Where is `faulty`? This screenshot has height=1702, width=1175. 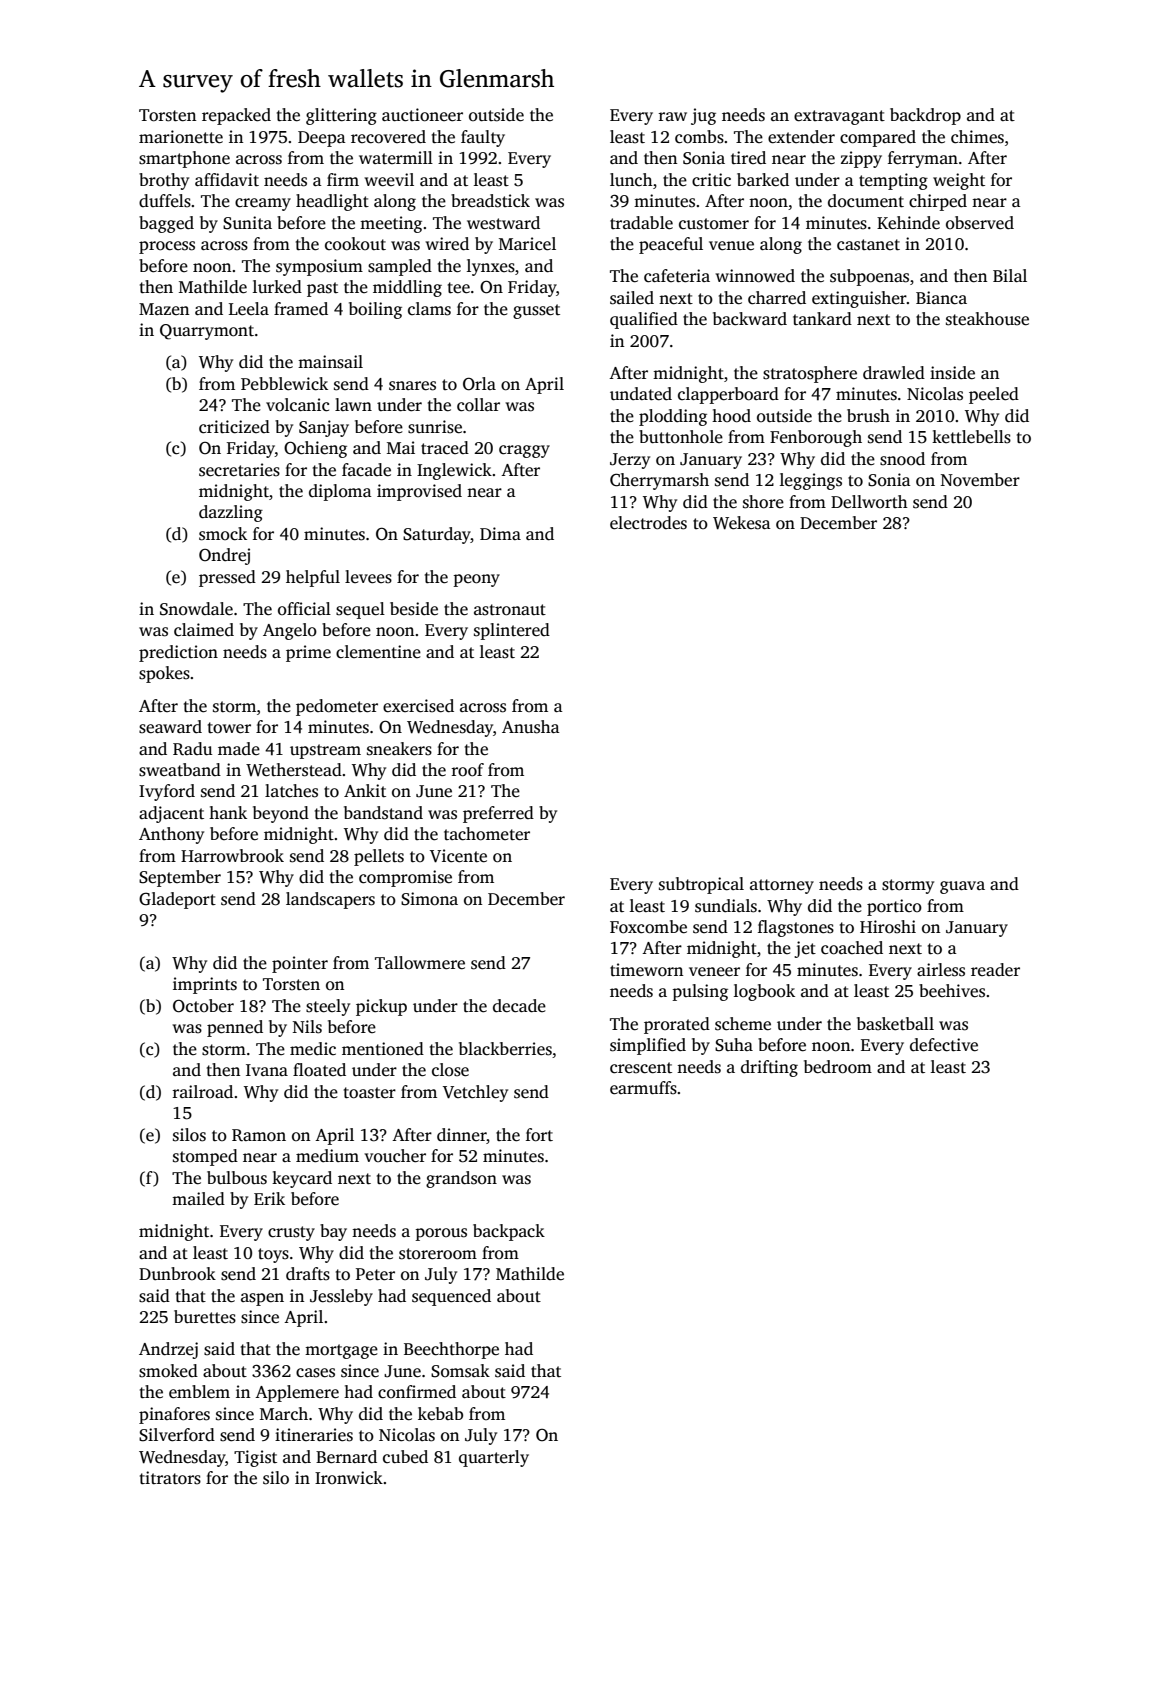
faulty is located at coordinates (483, 138).
